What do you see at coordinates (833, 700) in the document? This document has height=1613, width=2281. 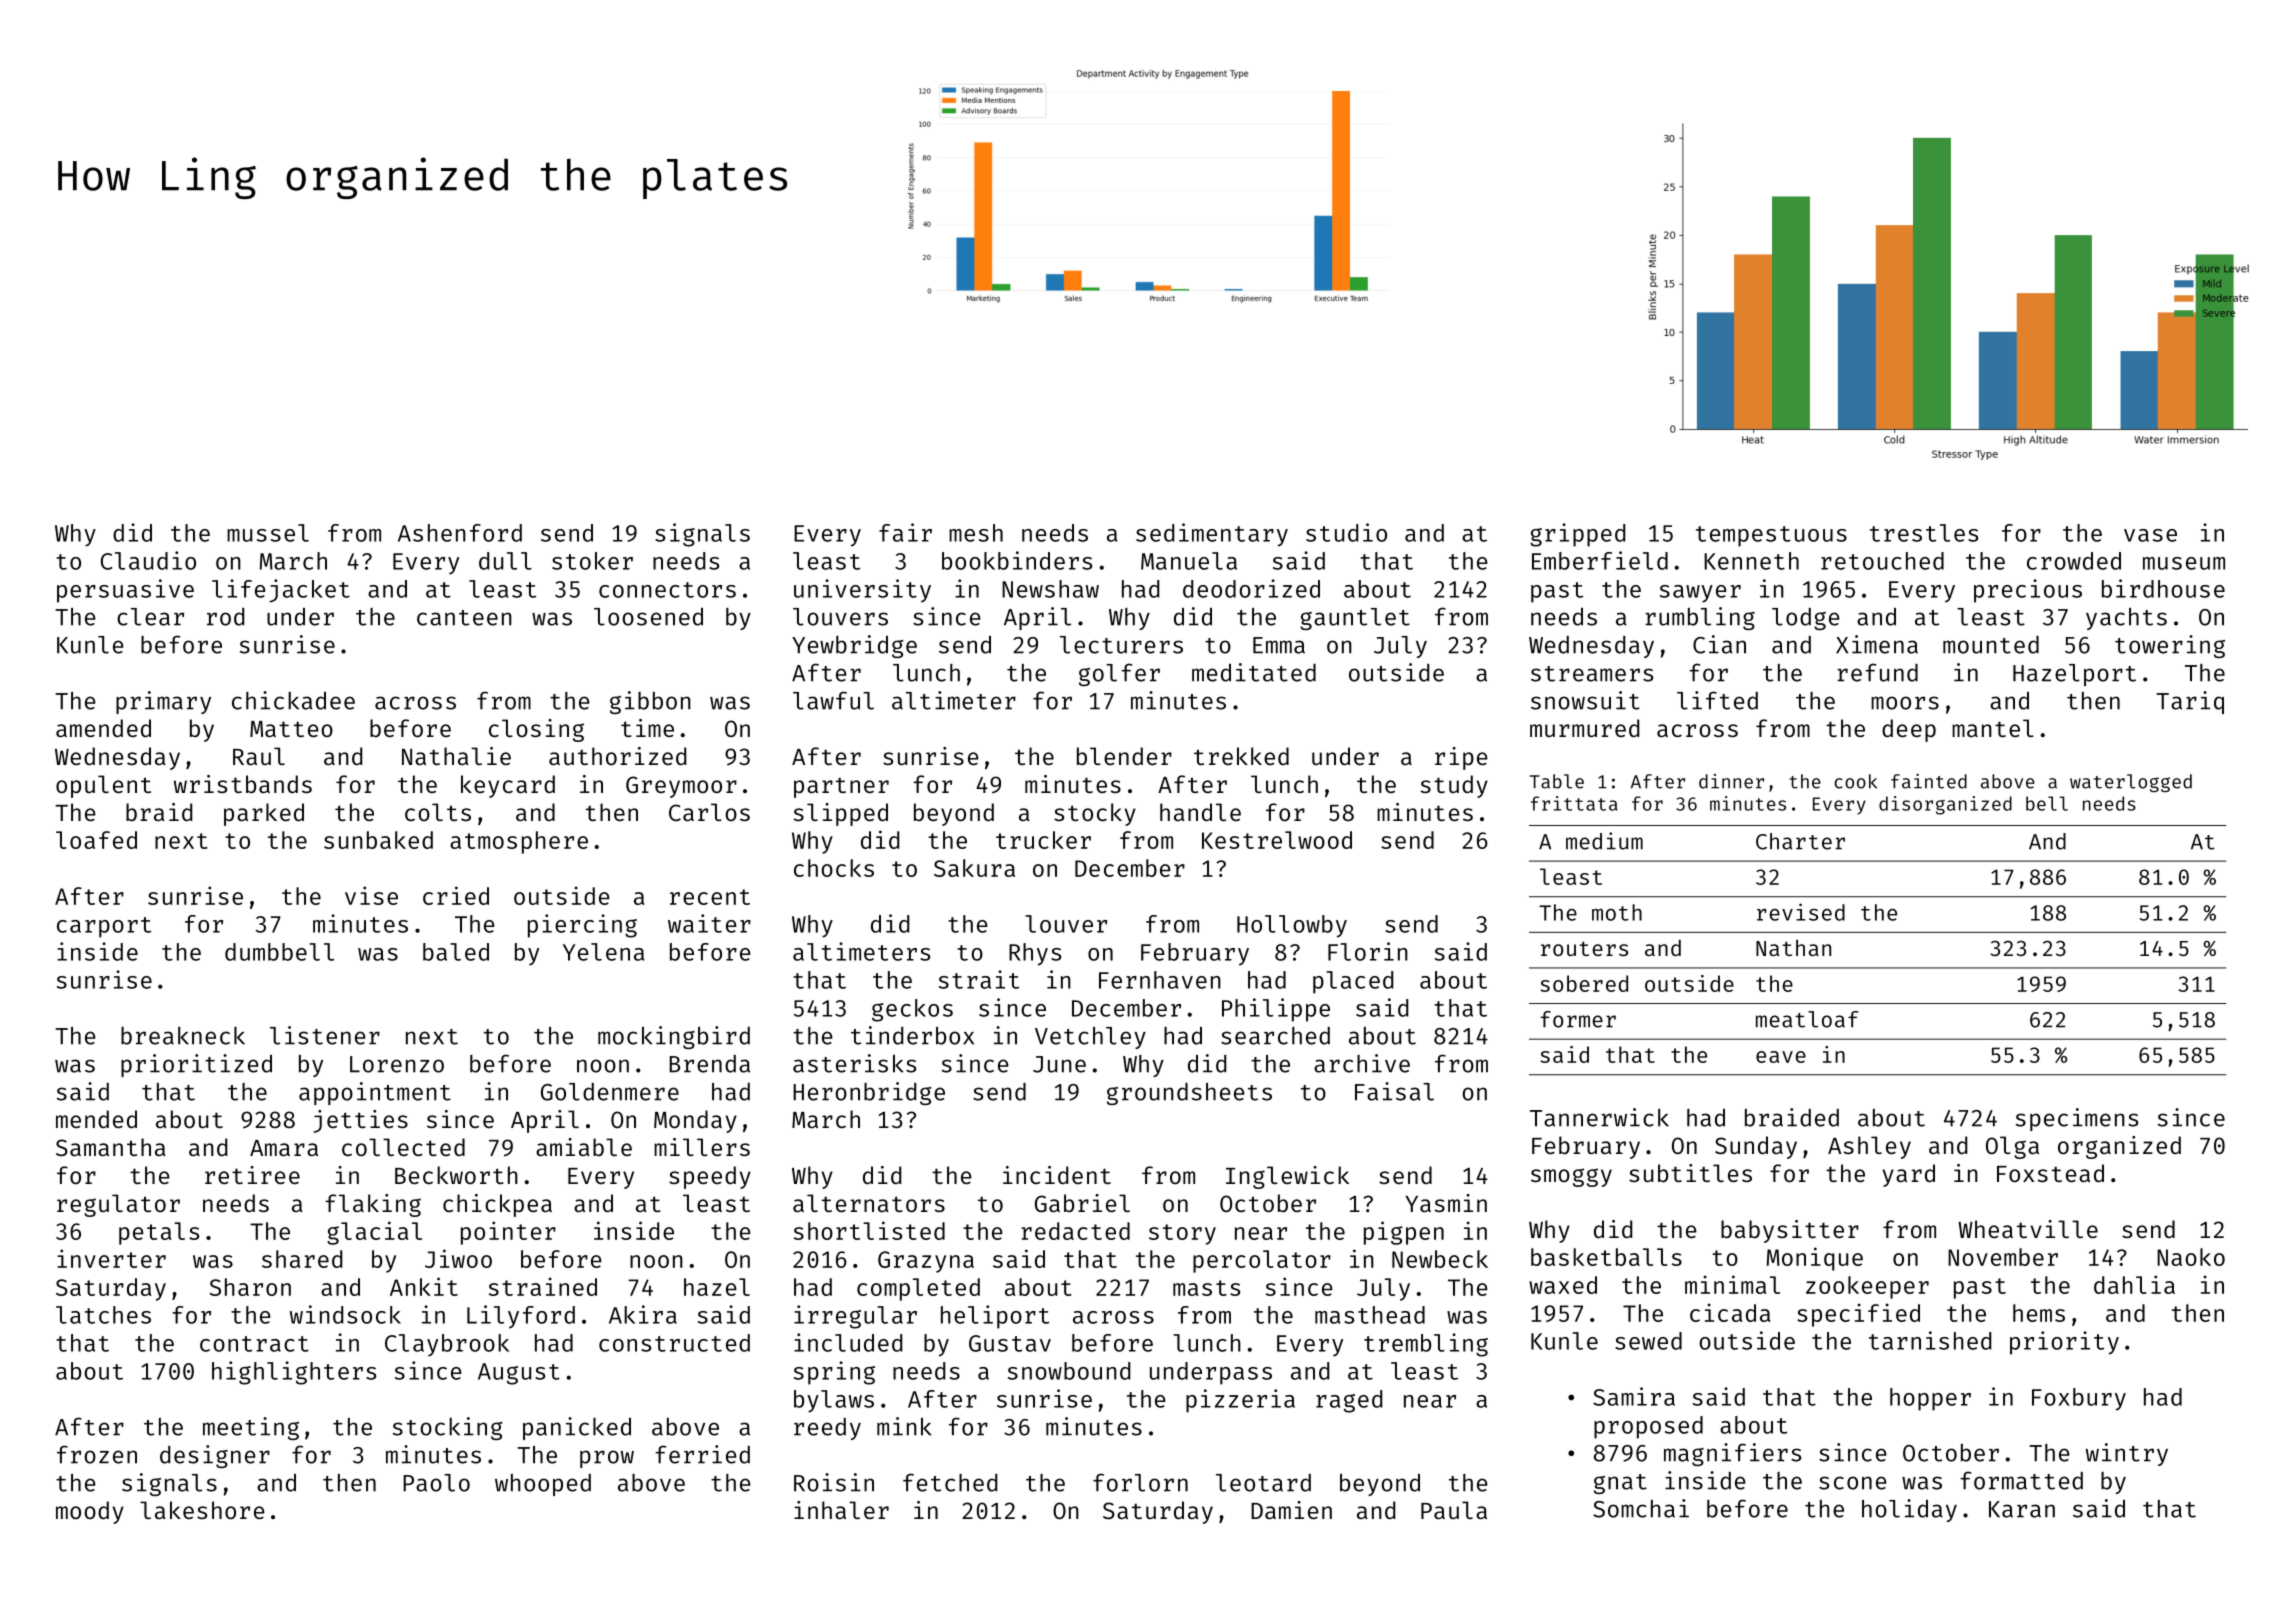 I see `lawful` at bounding box center [833, 700].
